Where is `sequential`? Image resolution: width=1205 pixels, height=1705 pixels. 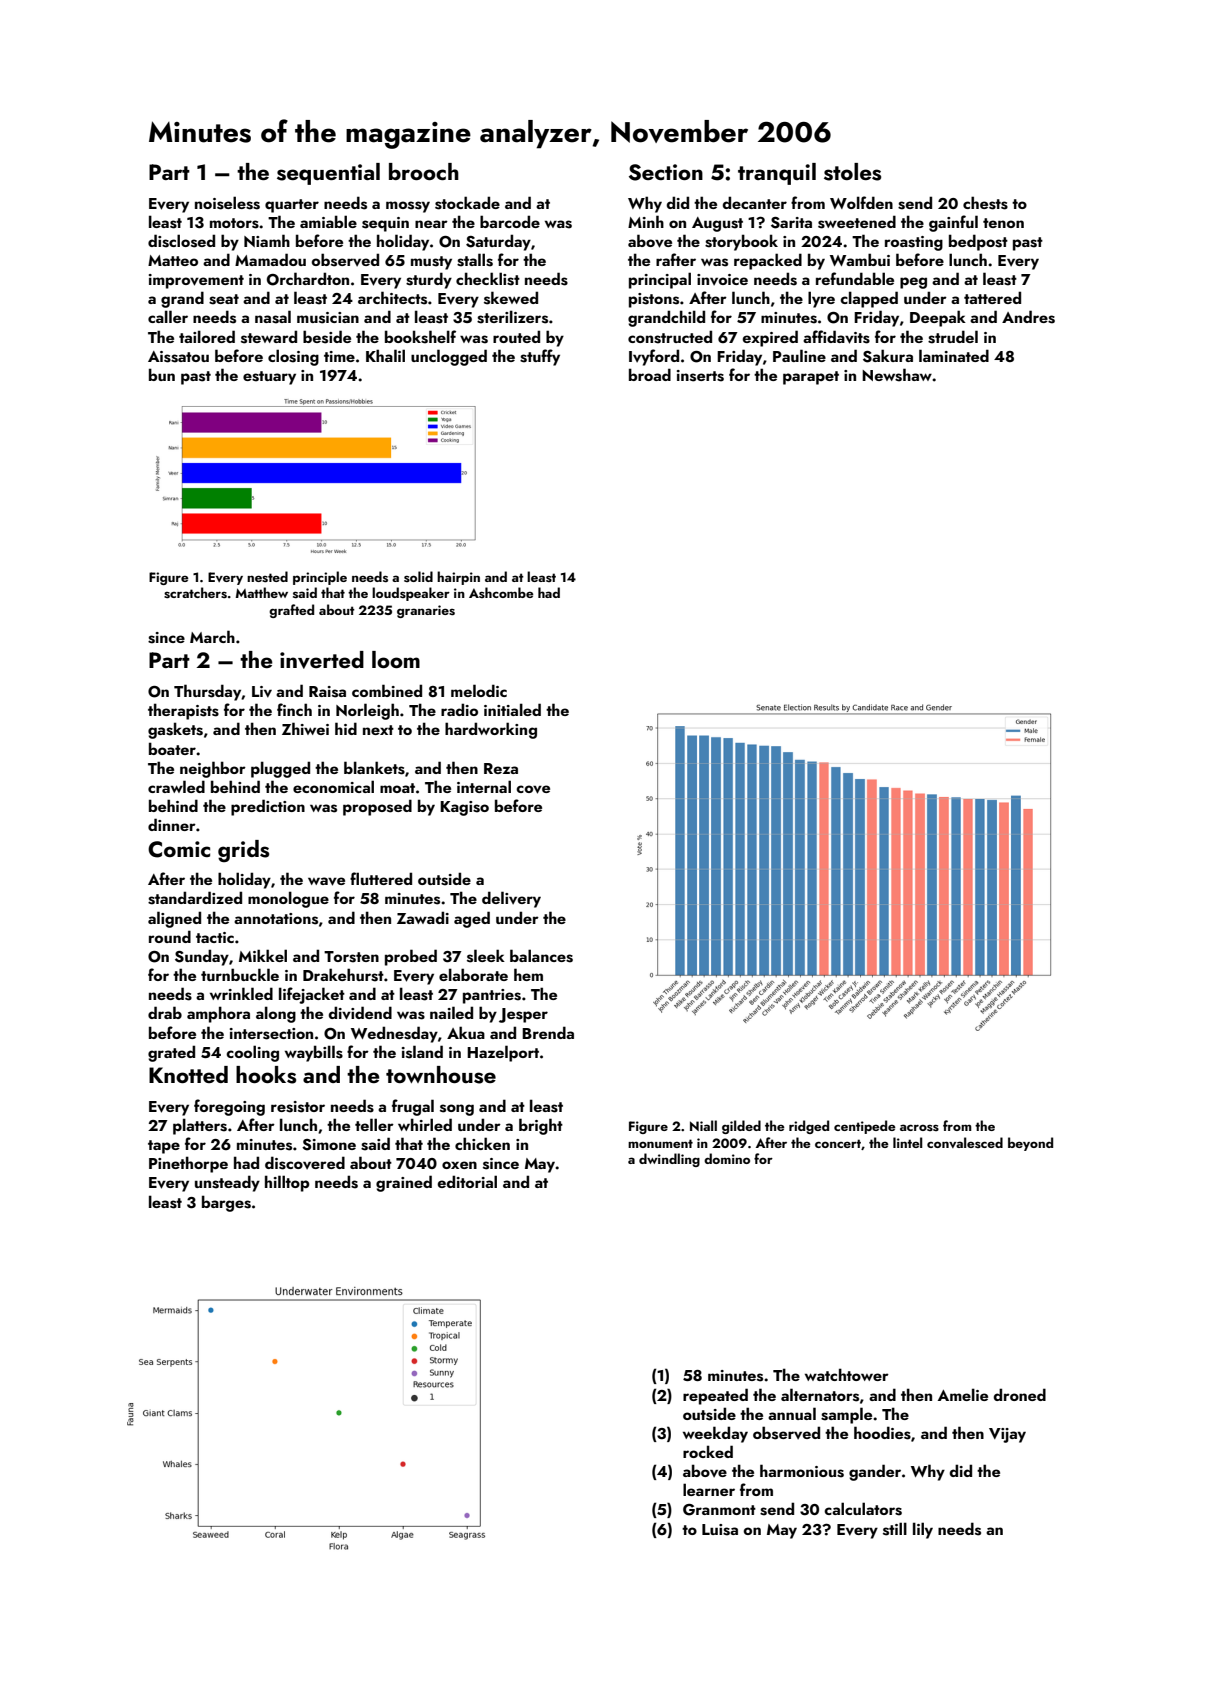
sequential is located at coordinates (328, 174).
